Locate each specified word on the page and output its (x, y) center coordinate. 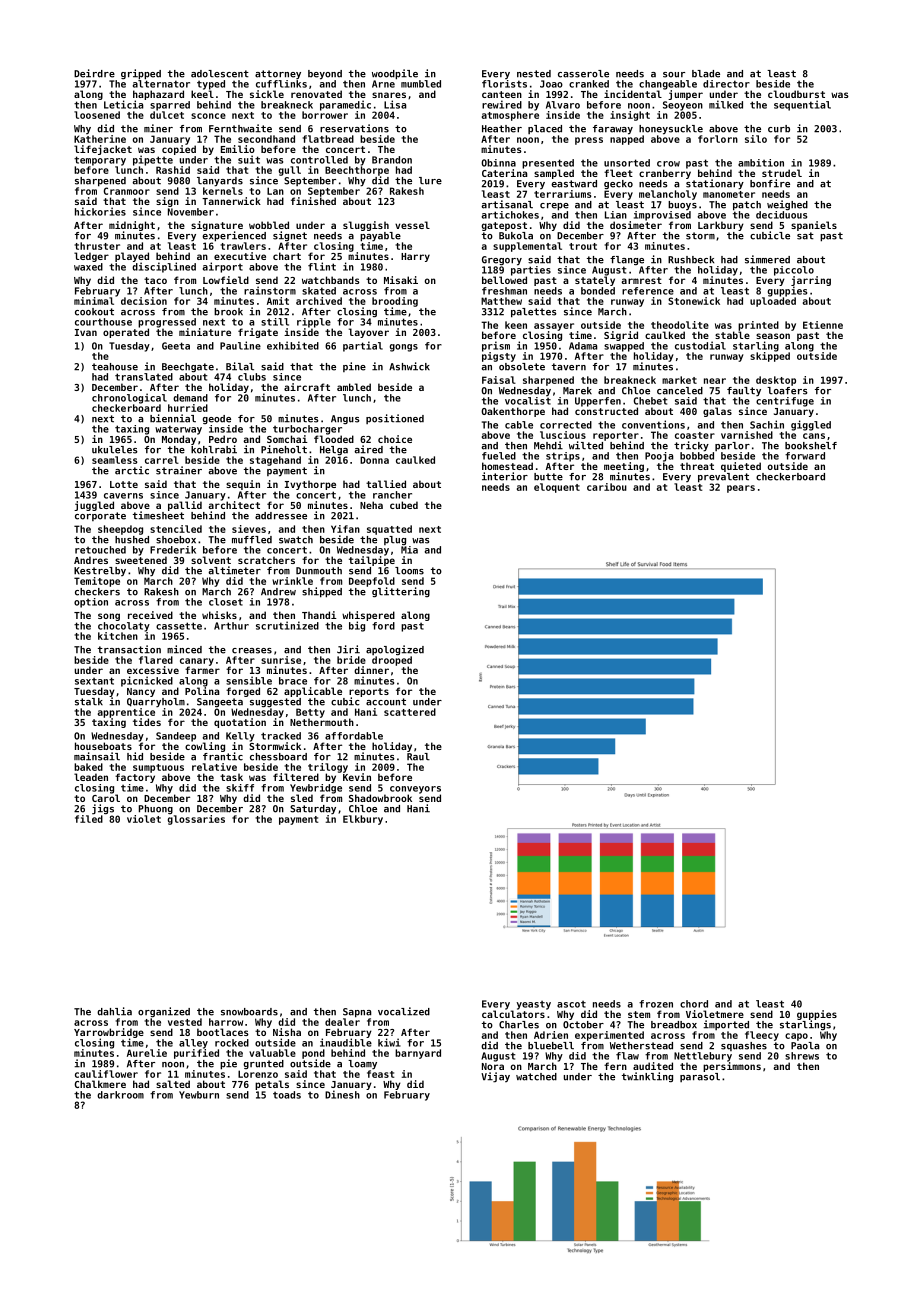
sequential (802, 105)
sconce (208, 116)
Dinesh (342, 1094)
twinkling (647, 1077)
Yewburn (199, 1095)
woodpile (395, 74)
